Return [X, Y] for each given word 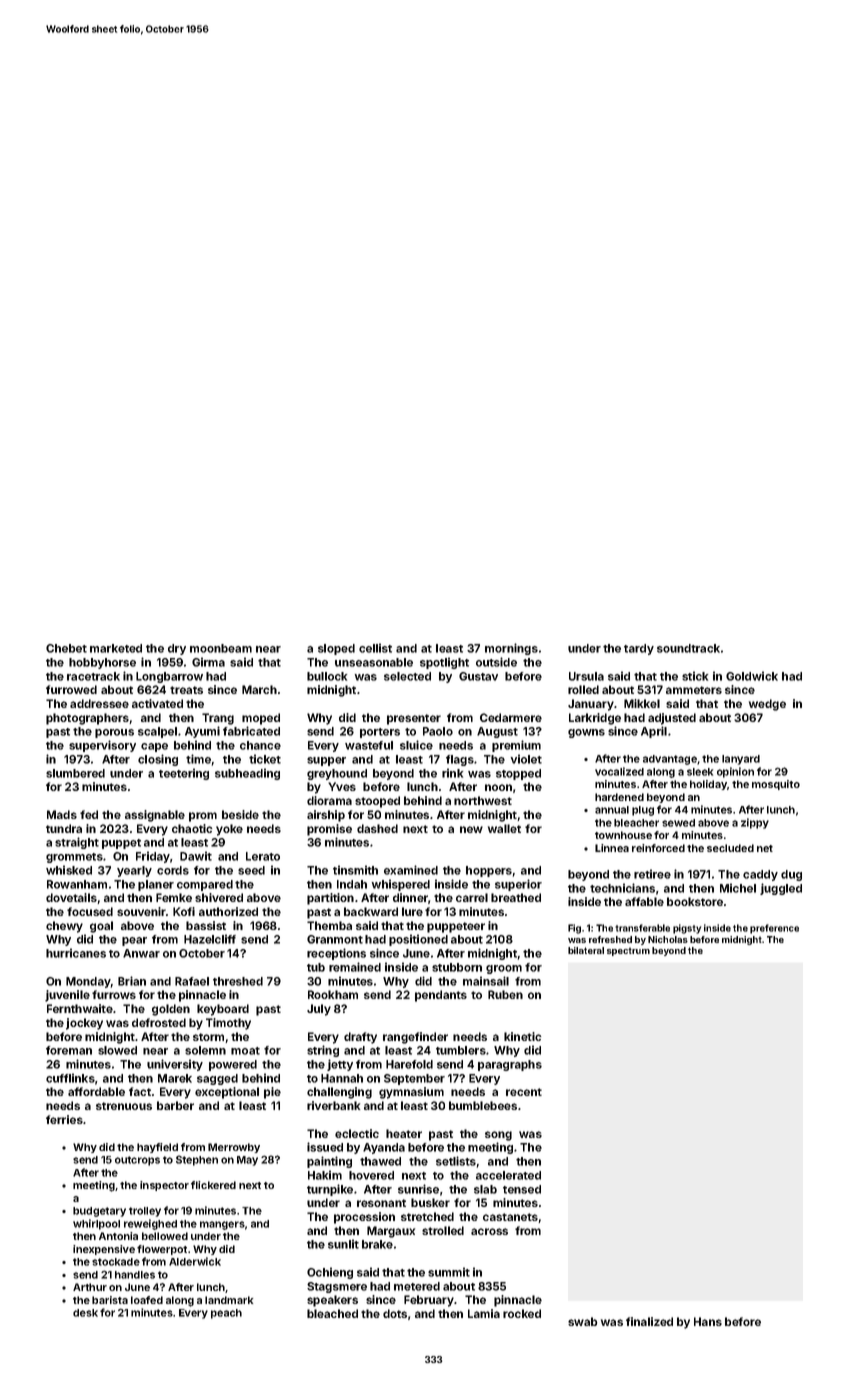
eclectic [357, 1133]
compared [205, 885]
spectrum [628, 951]
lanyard [741, 760]
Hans [708, 1321]
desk [85, 1313]
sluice [416, 745]
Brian [132, 981]
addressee [99, 703]
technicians [622, 888]
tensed [522, 1189]
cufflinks [70, 1078]
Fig [574, 929]
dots [395, 1313]
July [319, 1010]
